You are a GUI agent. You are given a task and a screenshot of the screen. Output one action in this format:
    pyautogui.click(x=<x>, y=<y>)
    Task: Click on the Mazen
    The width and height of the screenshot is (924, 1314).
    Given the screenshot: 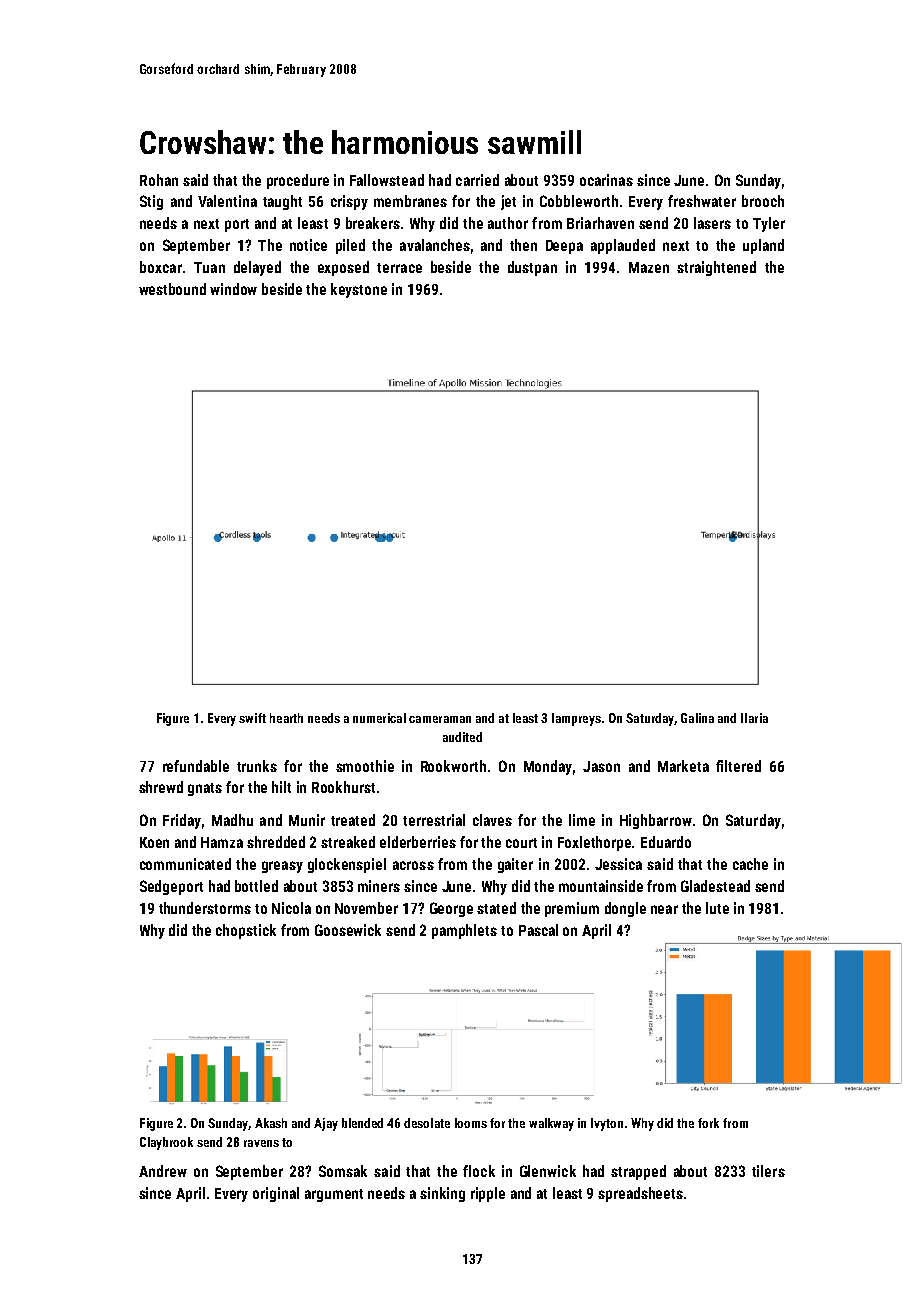 What is the action you would take?
    pyautogui.click(x=649, y=267)
